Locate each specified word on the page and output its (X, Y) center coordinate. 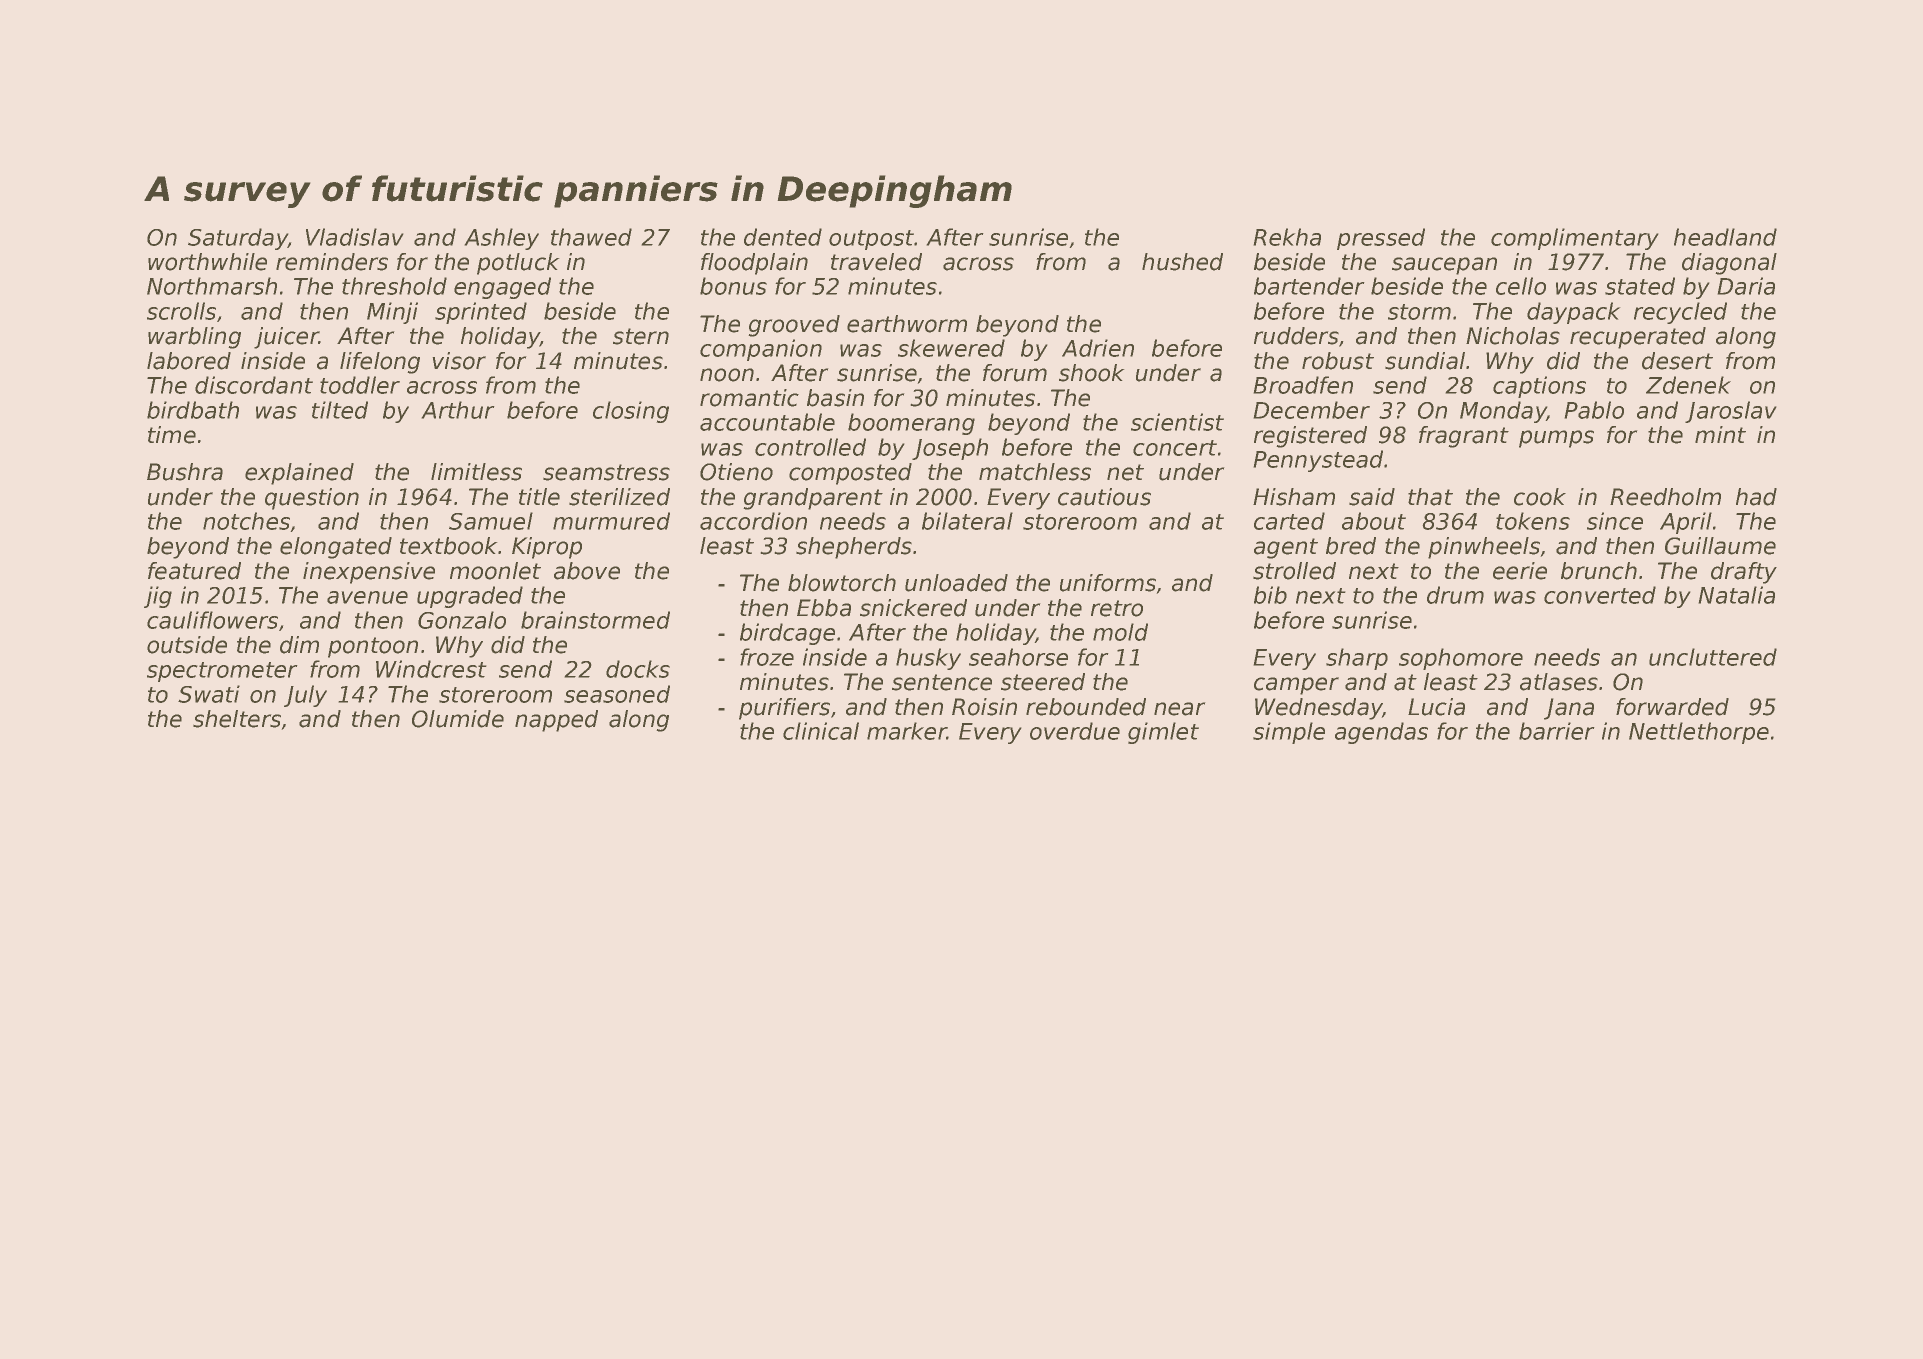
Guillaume (1720, 546)
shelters (237, 719)
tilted (340, 410)
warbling (194, 338)
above (587, 571)
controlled (810, 447)
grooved (794, 326)
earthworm (907, 324)
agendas (1381, 733)
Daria (1746, 286)
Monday (1503, 412)
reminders (332, 262)
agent (1286, 548)
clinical (821, 731)
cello (1521, 286)
